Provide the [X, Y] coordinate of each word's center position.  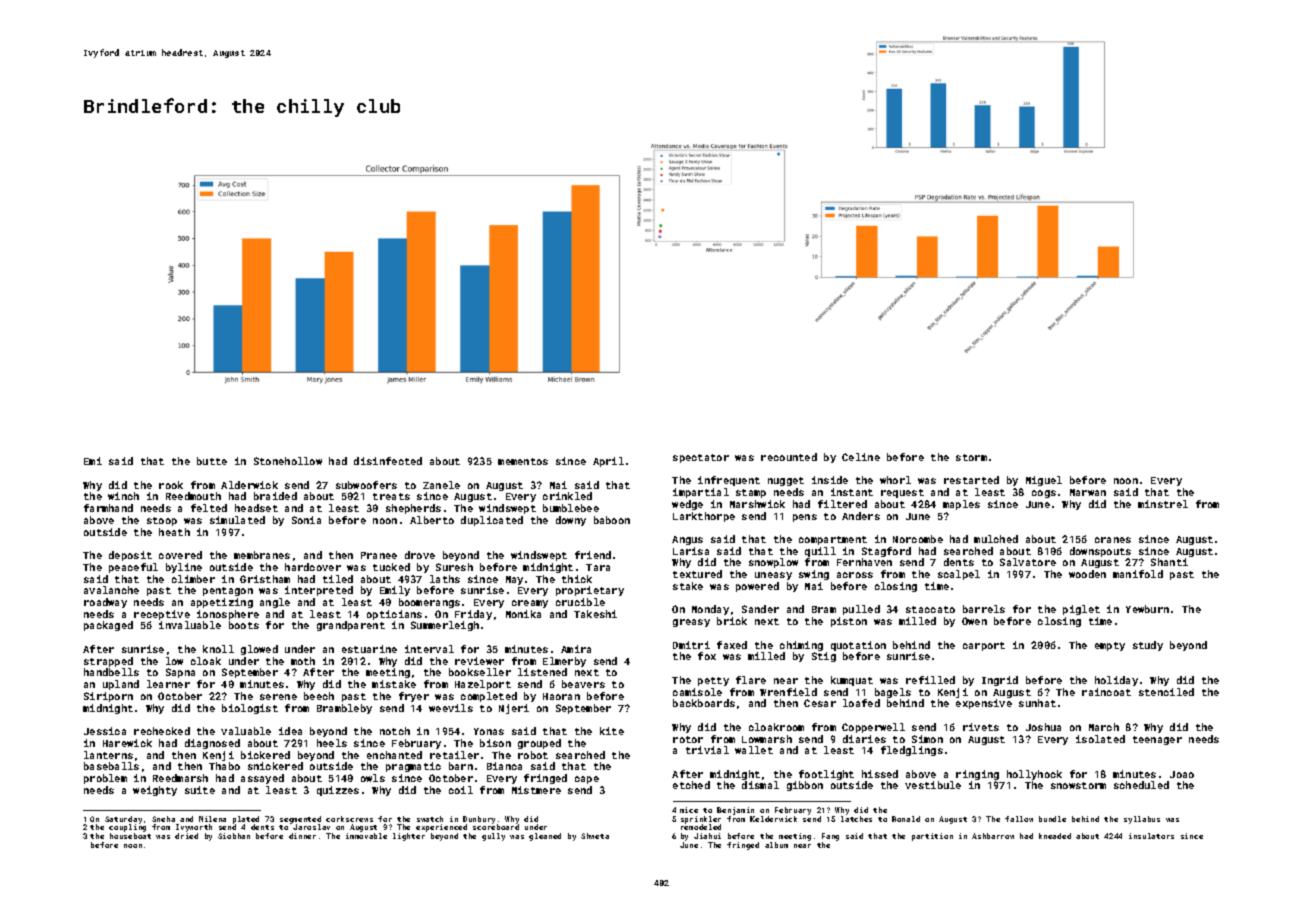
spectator [701, 458]
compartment [833, 540]
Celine [861, 457]
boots [244, 625]
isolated [1100, 739]
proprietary [590, 591]
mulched [996, 539]
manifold [1138, 574]
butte [212, 461]
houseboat [130, 836]
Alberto [432, 520]
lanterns [108, 755]
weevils [451, 708]
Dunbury [479, 820]
